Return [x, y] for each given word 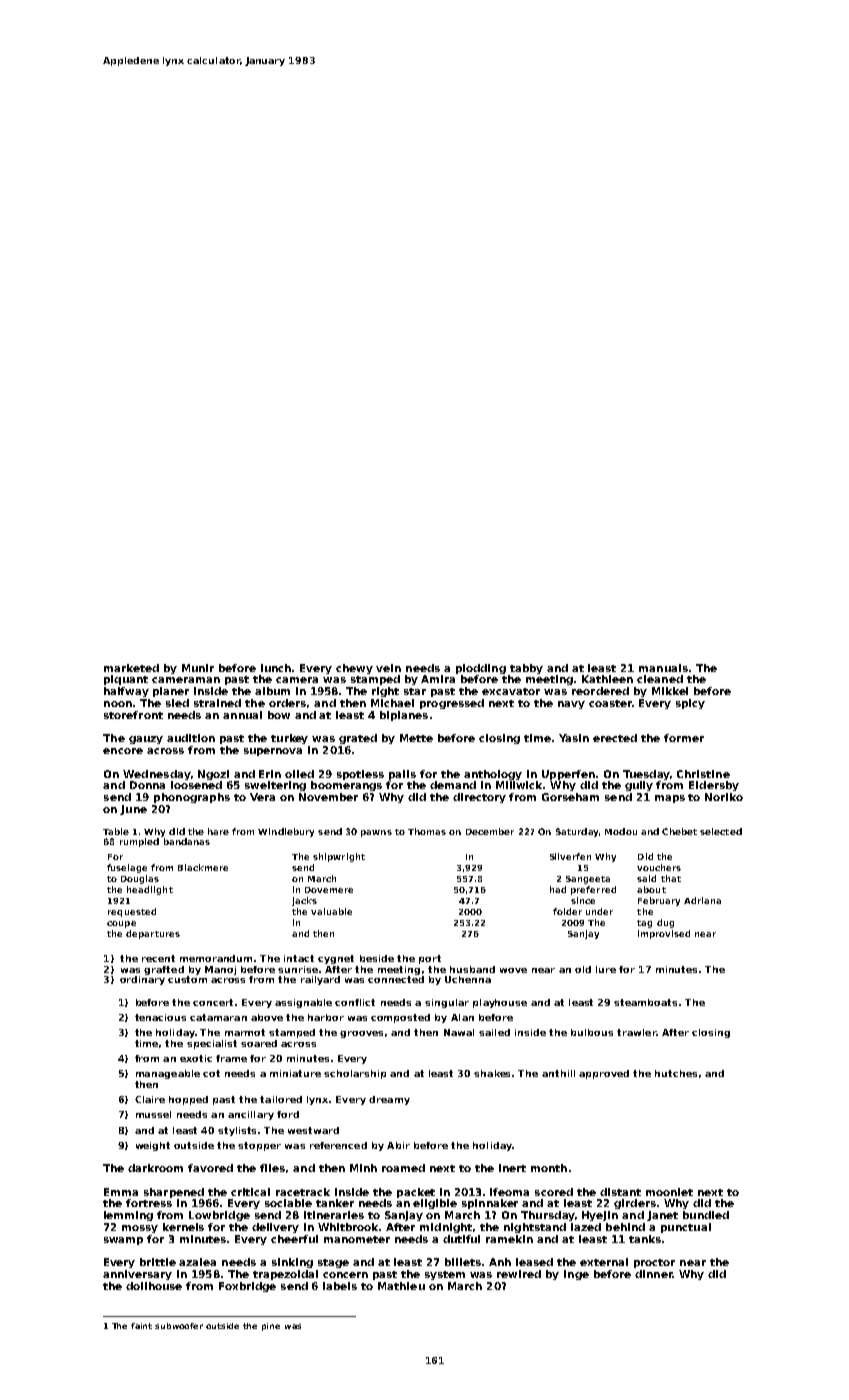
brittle [158, 1262]
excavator [511, 691]
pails [402, 775]
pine [271, 1327]
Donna [147, 785]
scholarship [355, 1074]
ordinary [142, 980]
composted [400, 1018]
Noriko [724, 797]
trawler [636, 1032]
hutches [676, 1073]
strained [217, 703]
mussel [153, 1114]
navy [571, 705]
